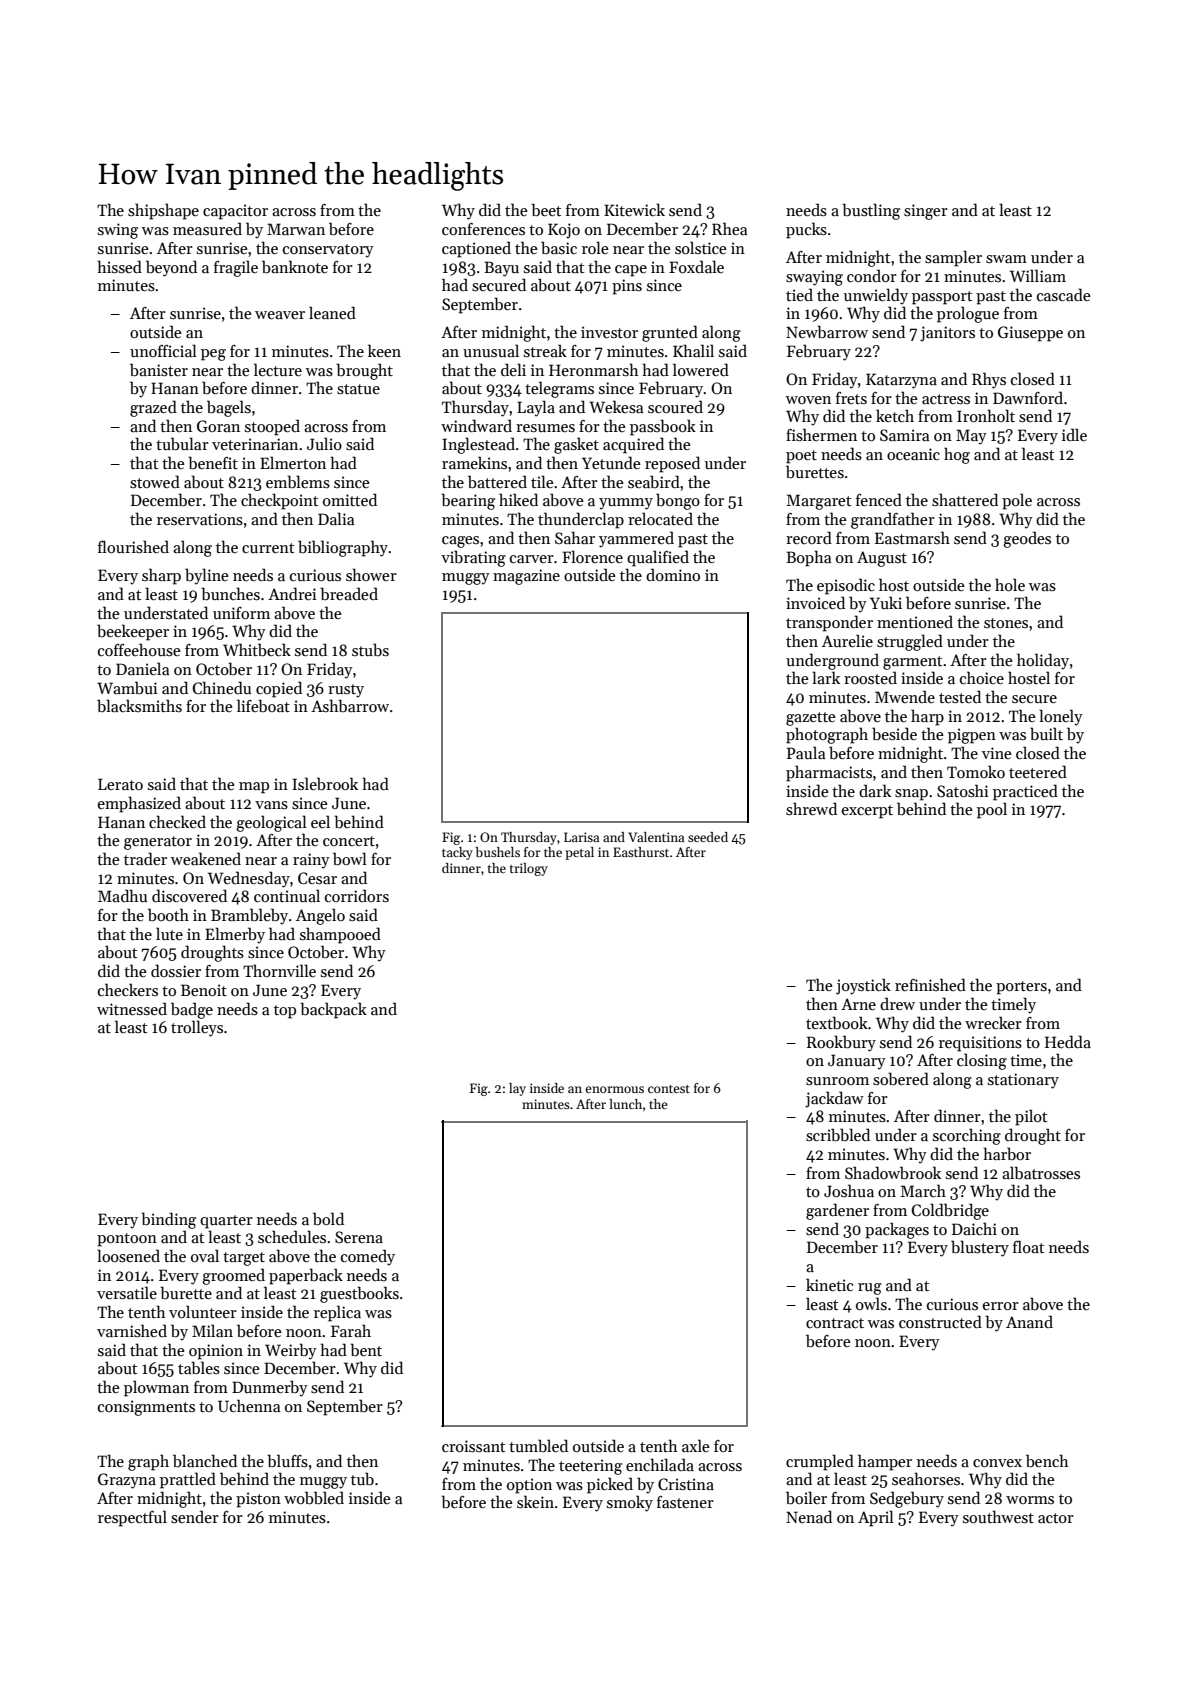  I want to click on flourished, so click(133, 547).
